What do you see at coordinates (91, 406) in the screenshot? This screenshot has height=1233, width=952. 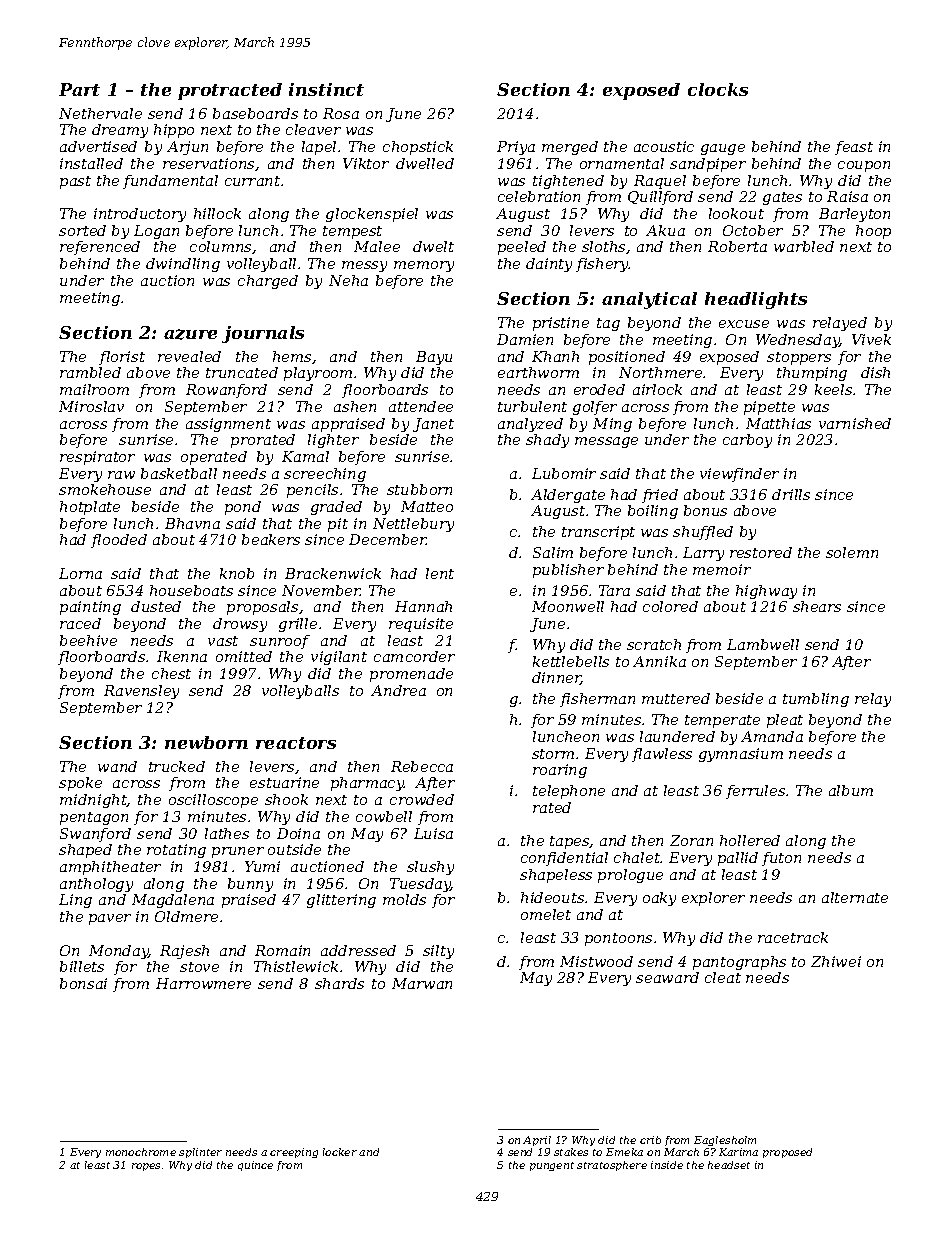 I see `Miroslav` at bounding box center [91, 406].
